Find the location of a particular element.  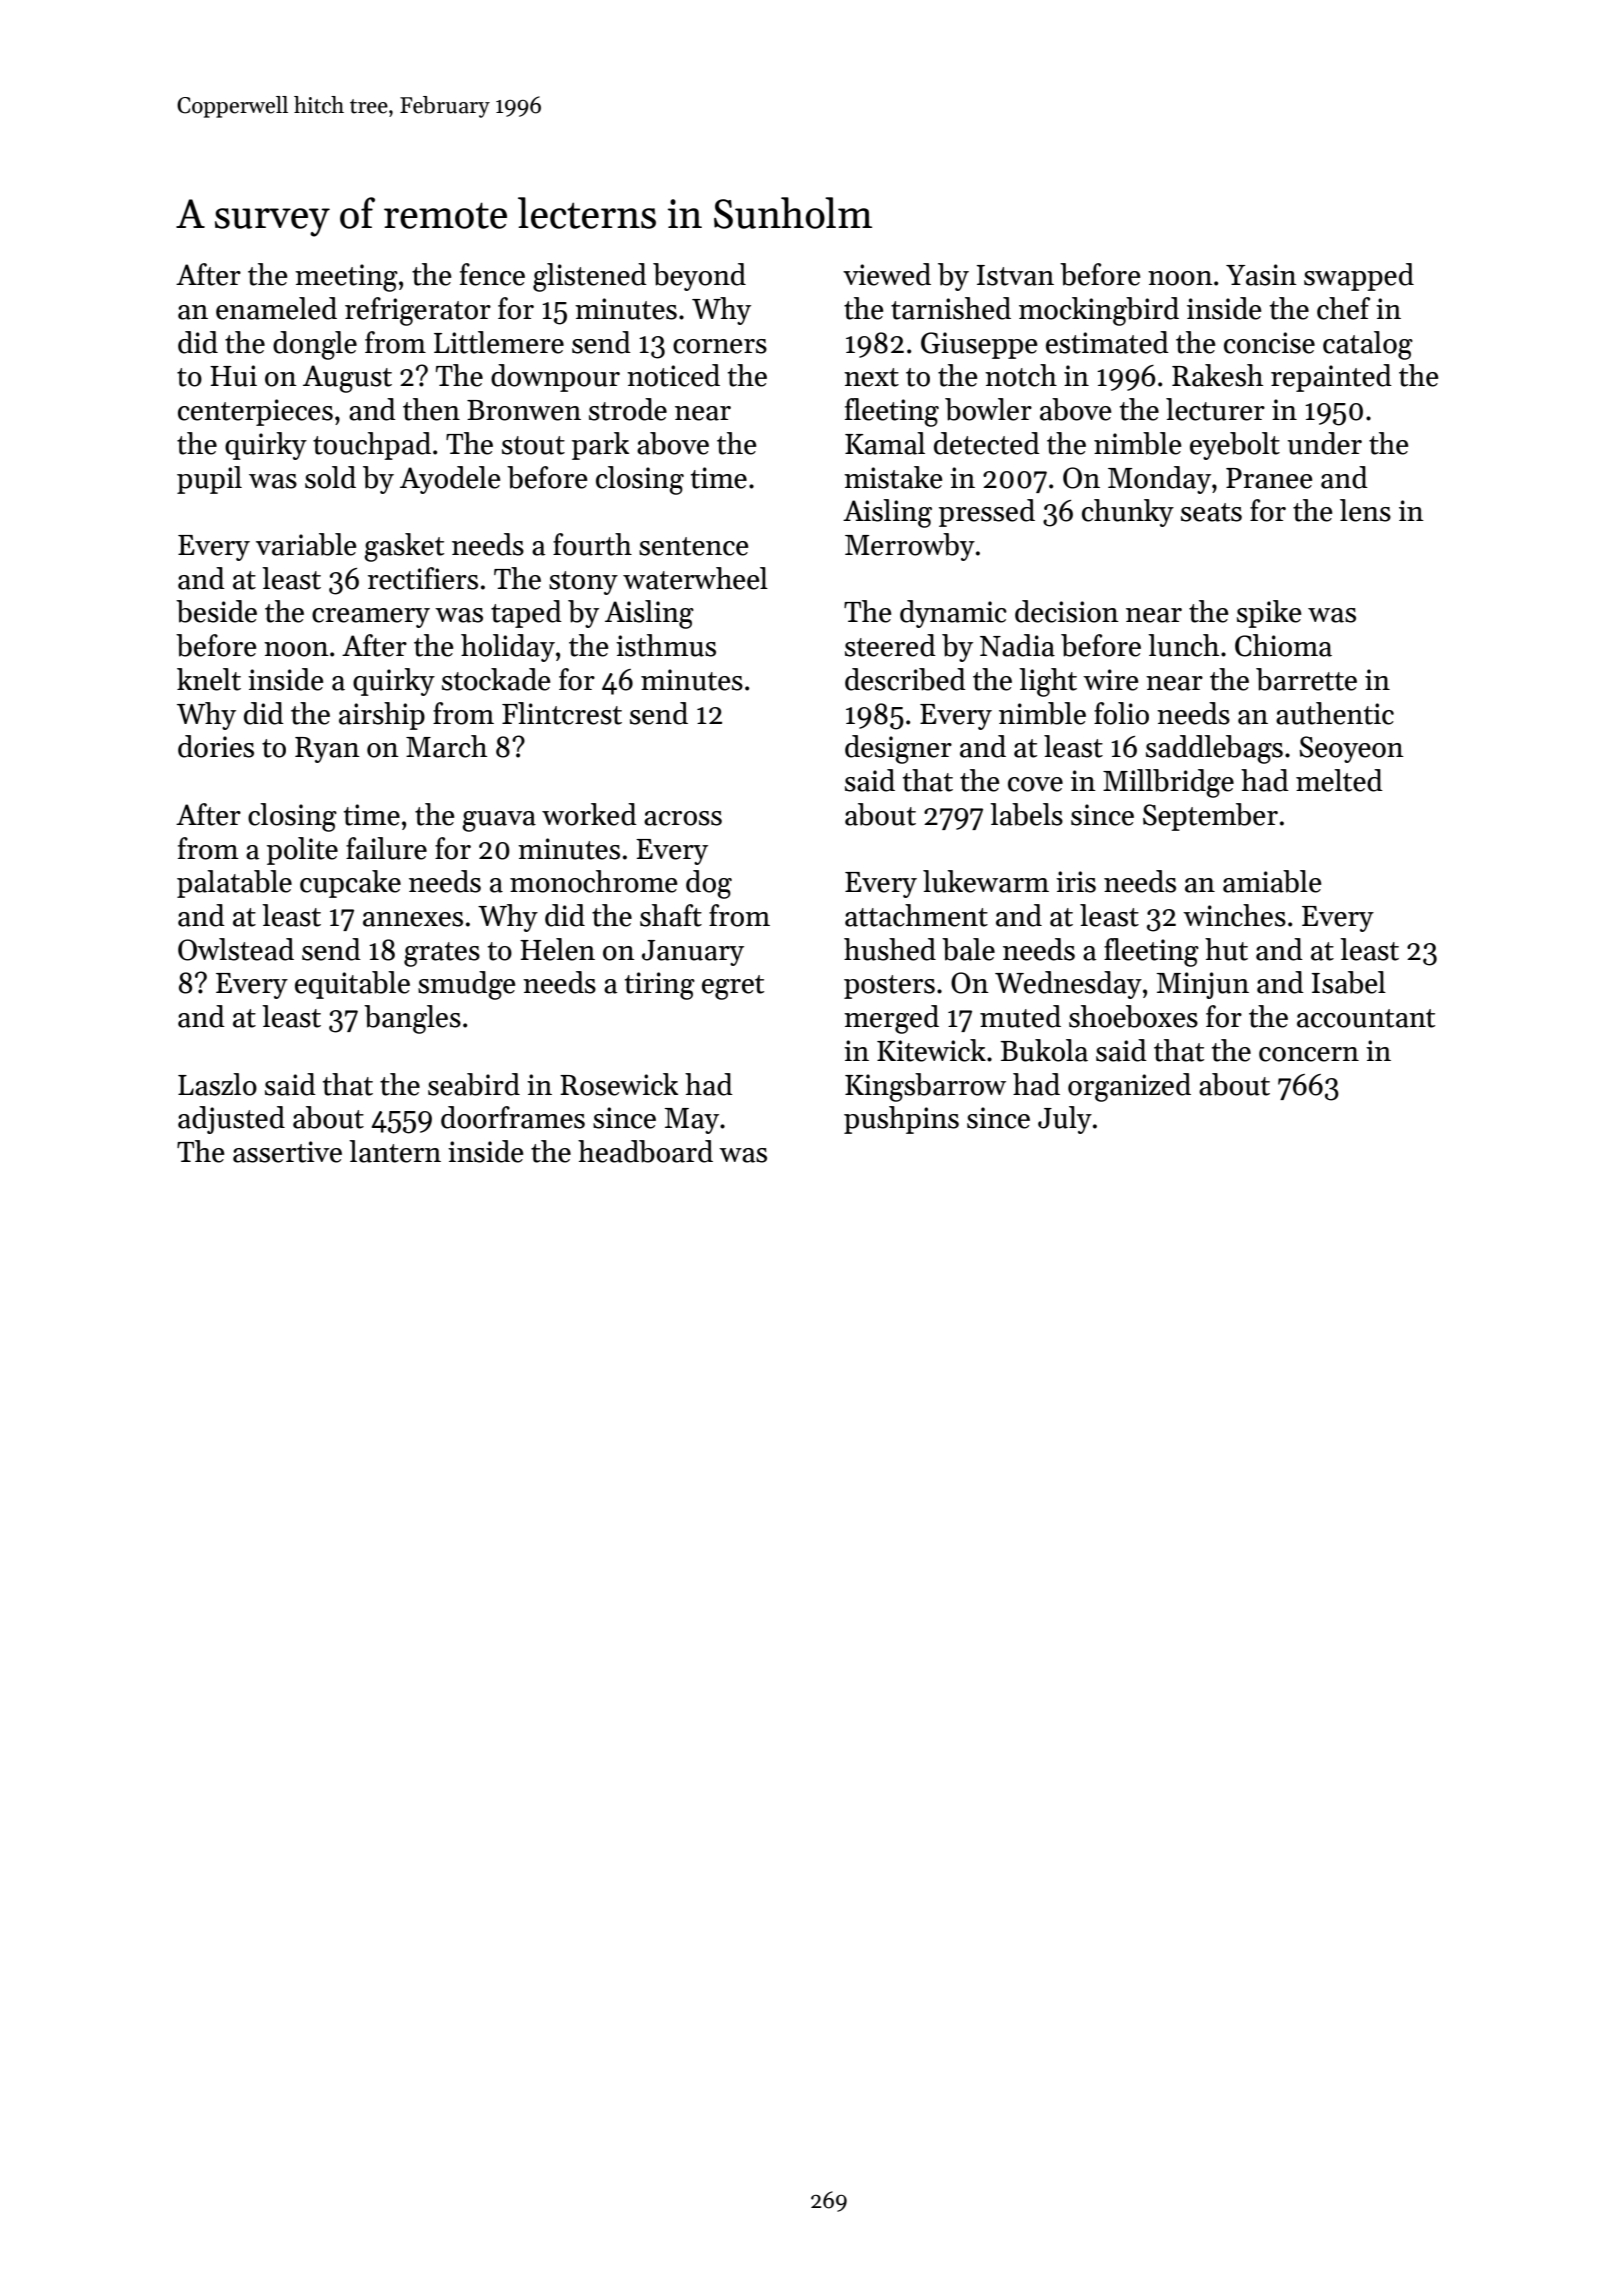

lukewarm is located at coordinates (986, 881).
